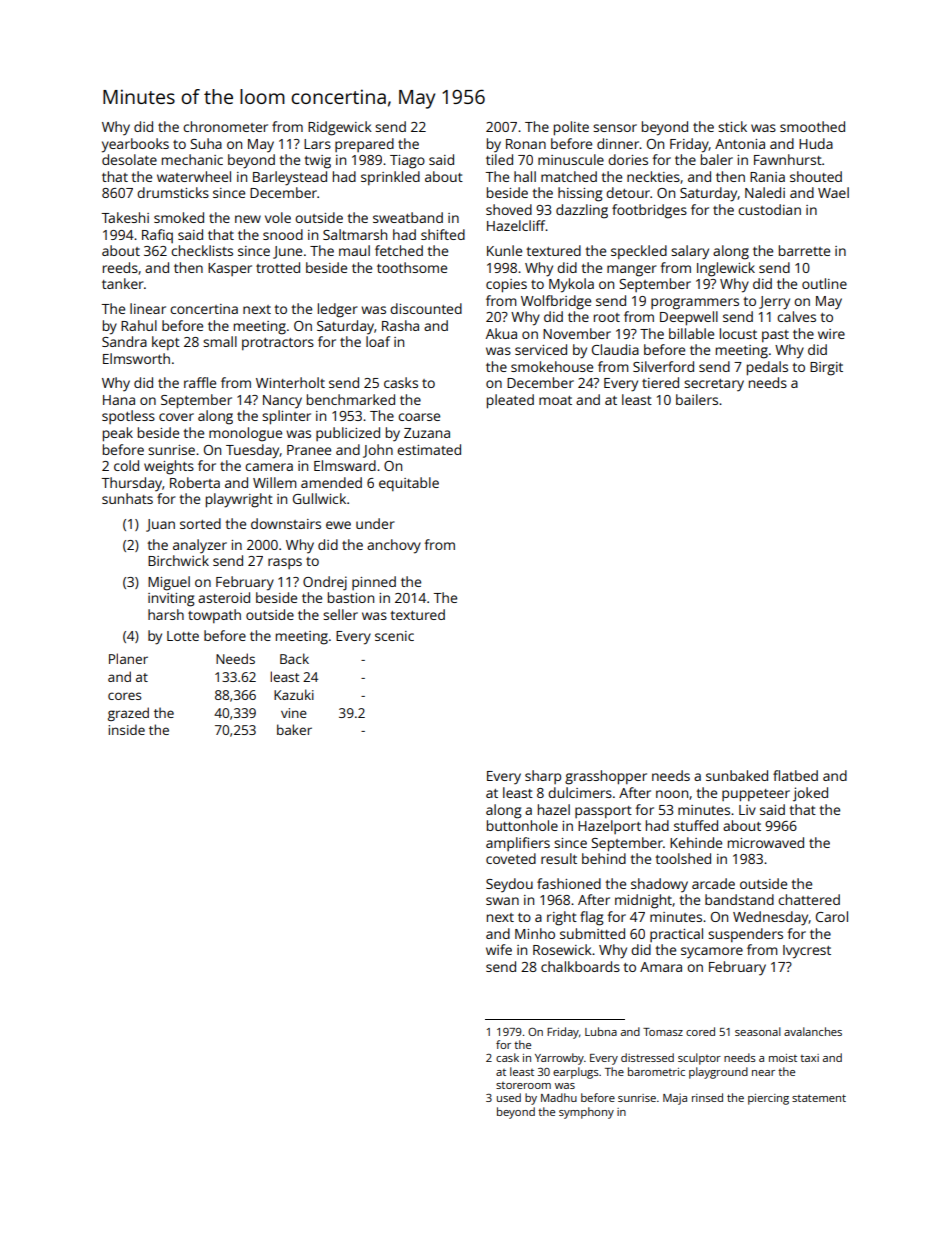 This document has height=1233, width=952. I want to click on sunhats, so click(127, 498).
